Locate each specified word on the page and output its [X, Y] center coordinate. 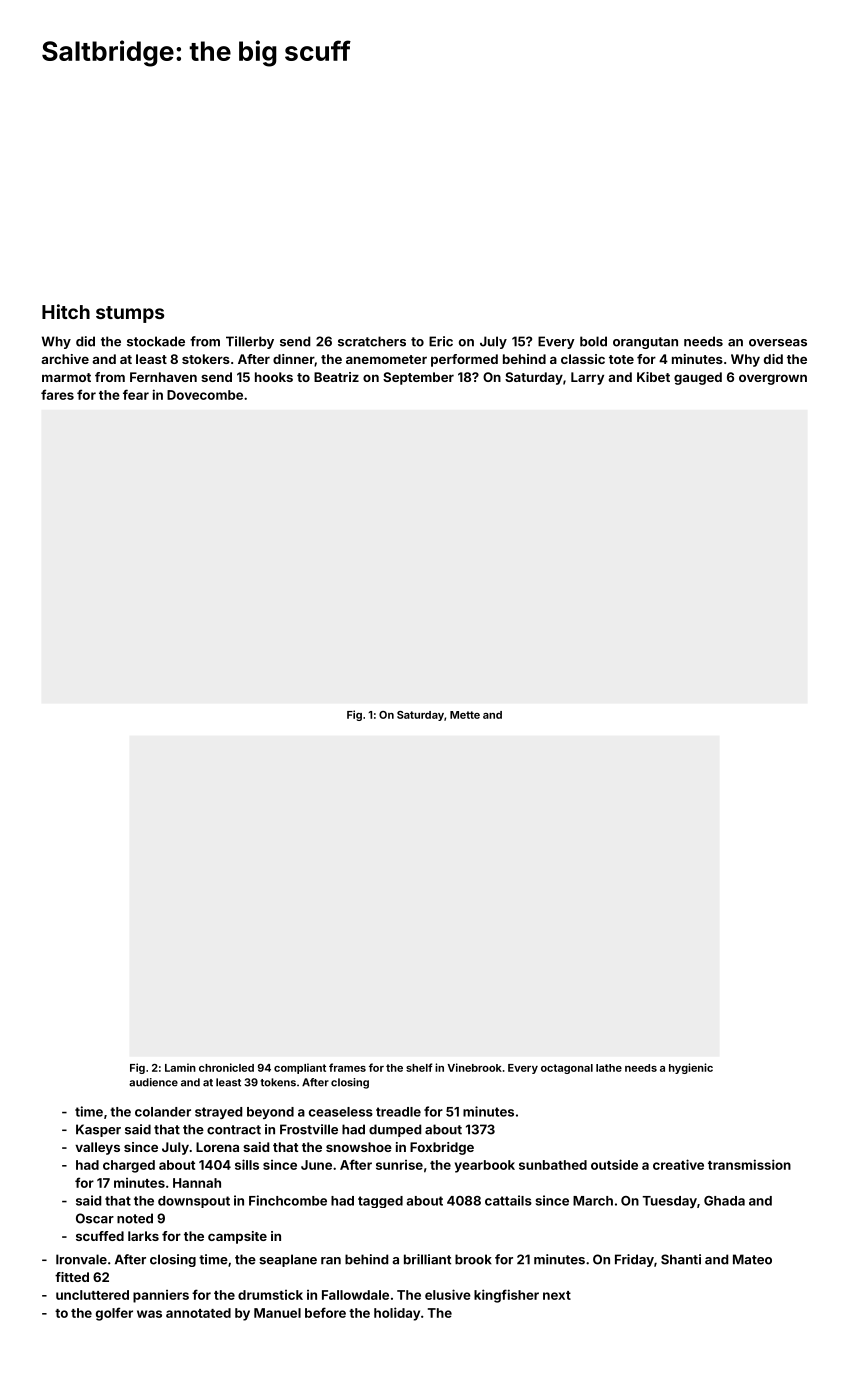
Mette [465, 715]
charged [129, 1166]
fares [57, 394]
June [316, 1165]
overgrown [773, 379]
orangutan [645, 343]
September [418, 378]
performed [464, 360]
